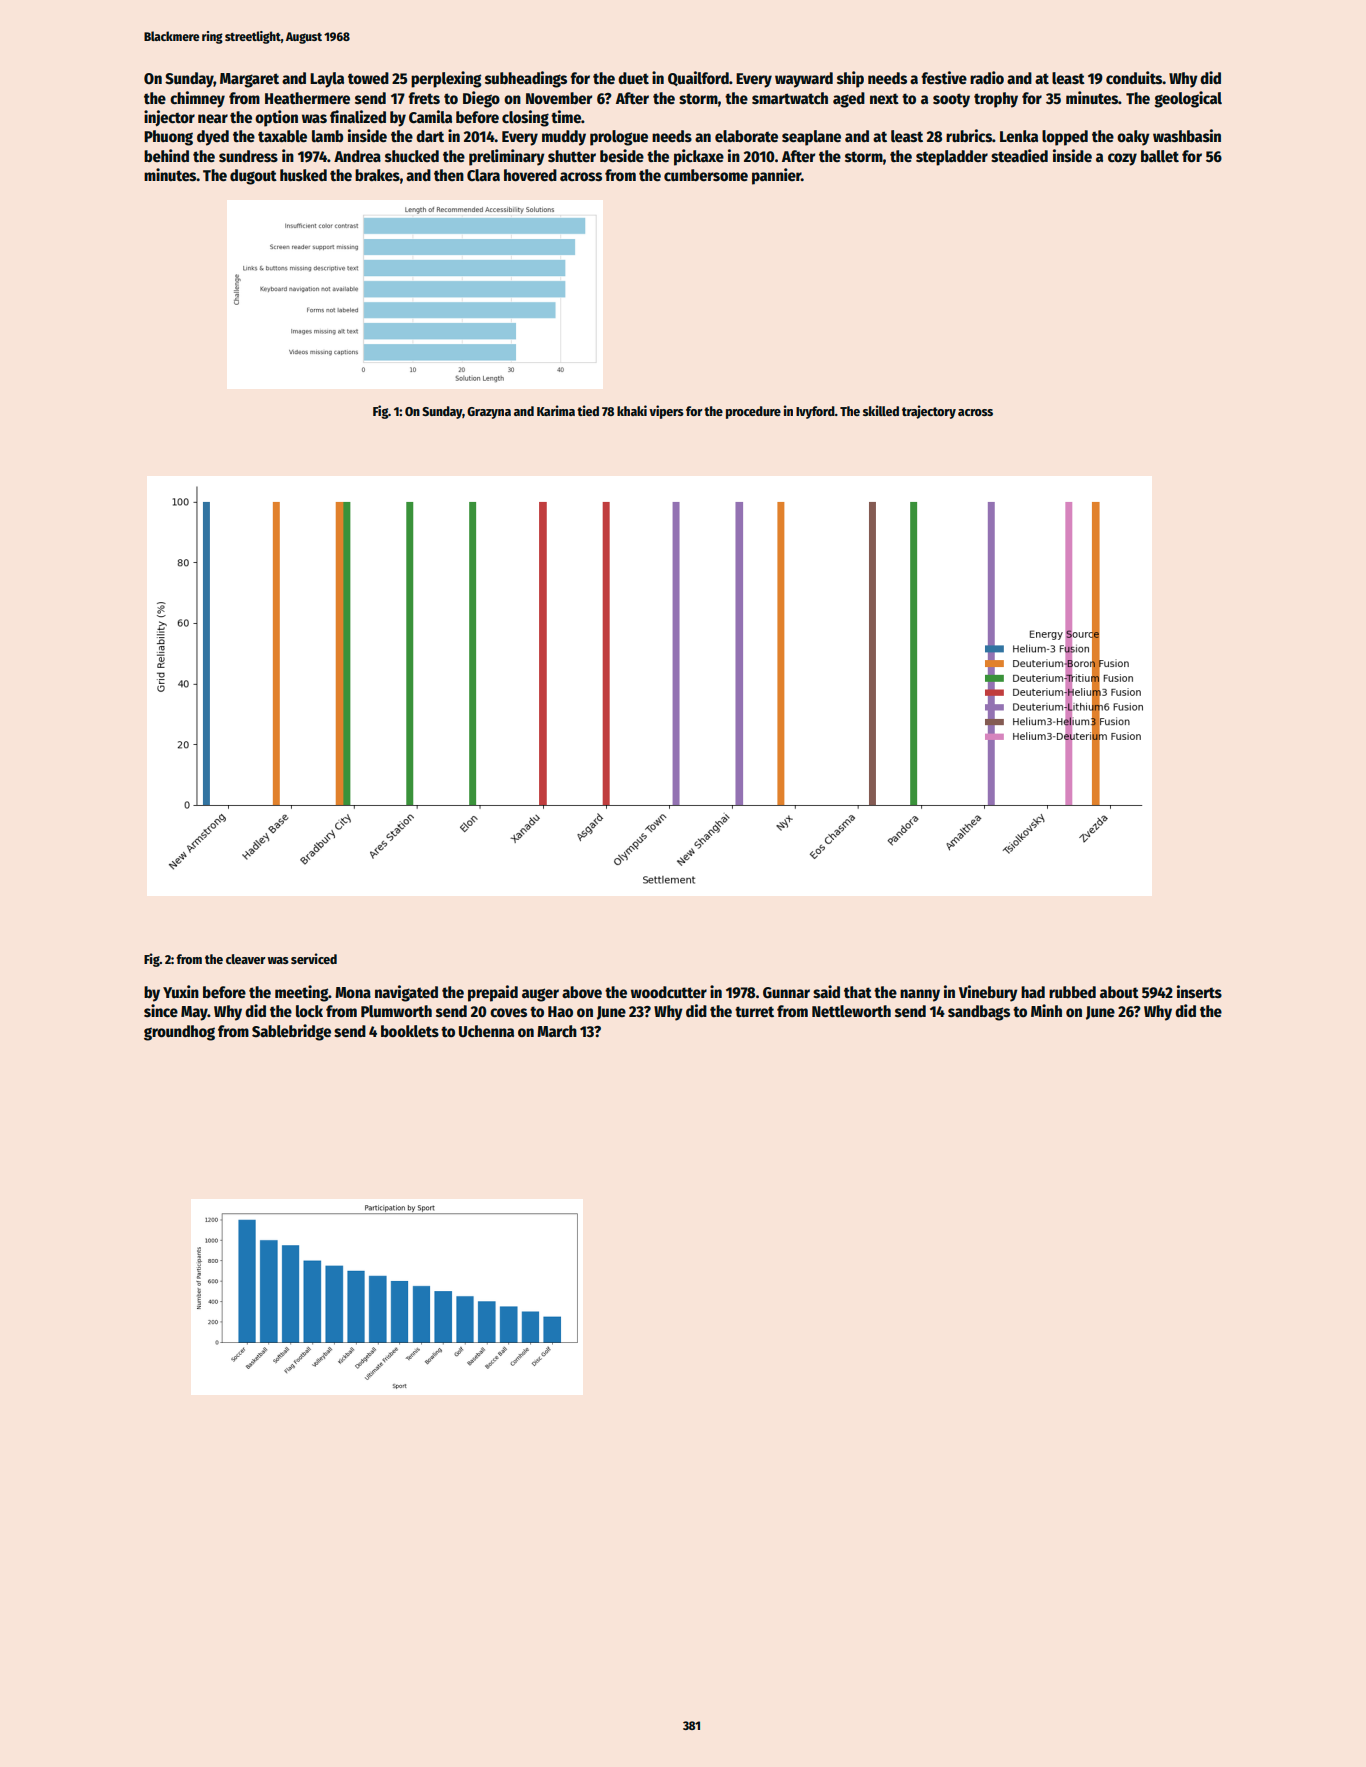 The image size is (1366, 1767). What do you see at coordinates (489, 413) in the screenshot?
I see `Grazyna` at bounding box center [489, 413].
